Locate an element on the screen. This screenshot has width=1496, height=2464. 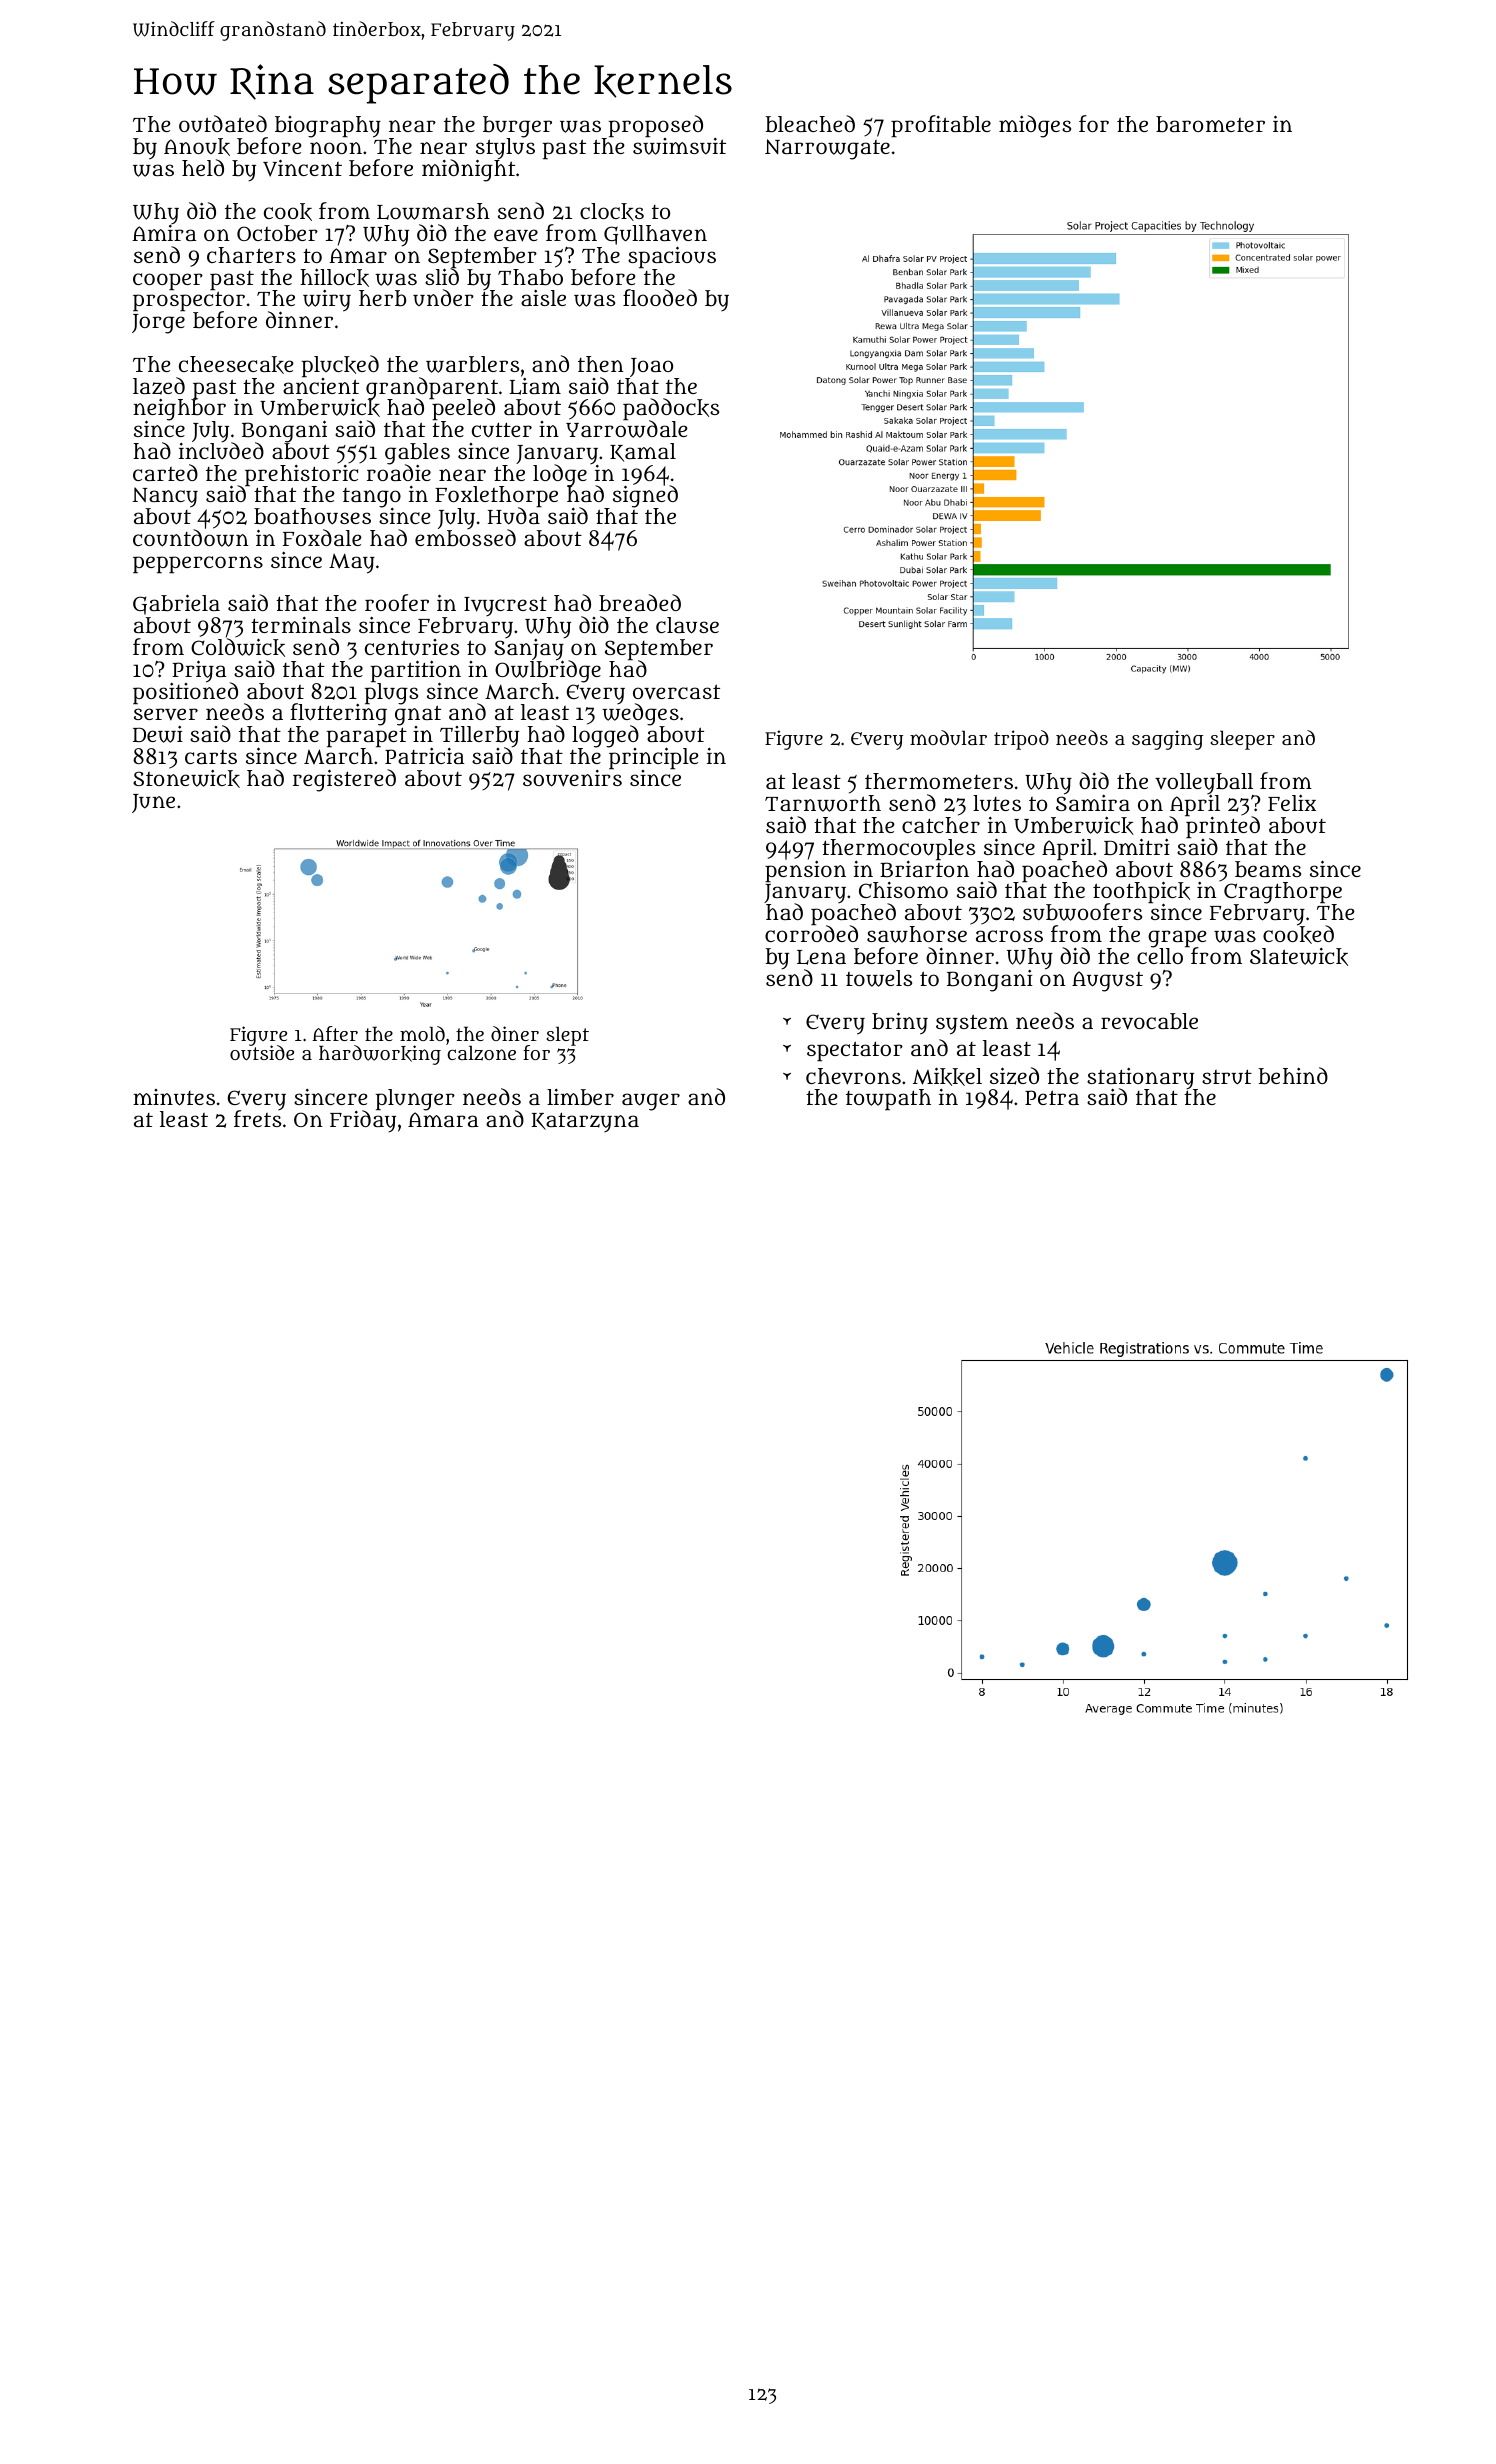
ancient is located at coordinates (321, 386).
